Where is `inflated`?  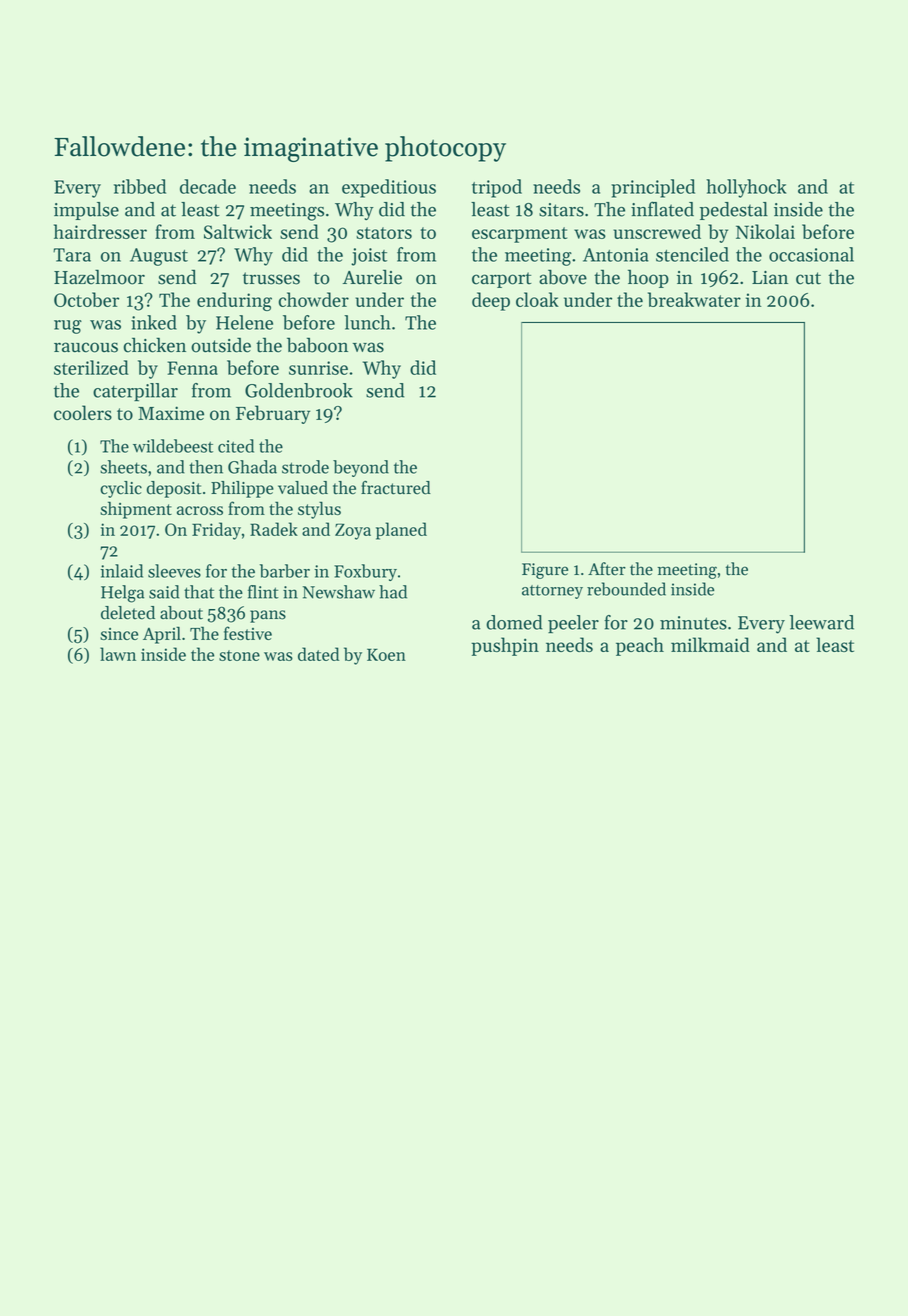 inflated is located at coordinates (662, 209).
